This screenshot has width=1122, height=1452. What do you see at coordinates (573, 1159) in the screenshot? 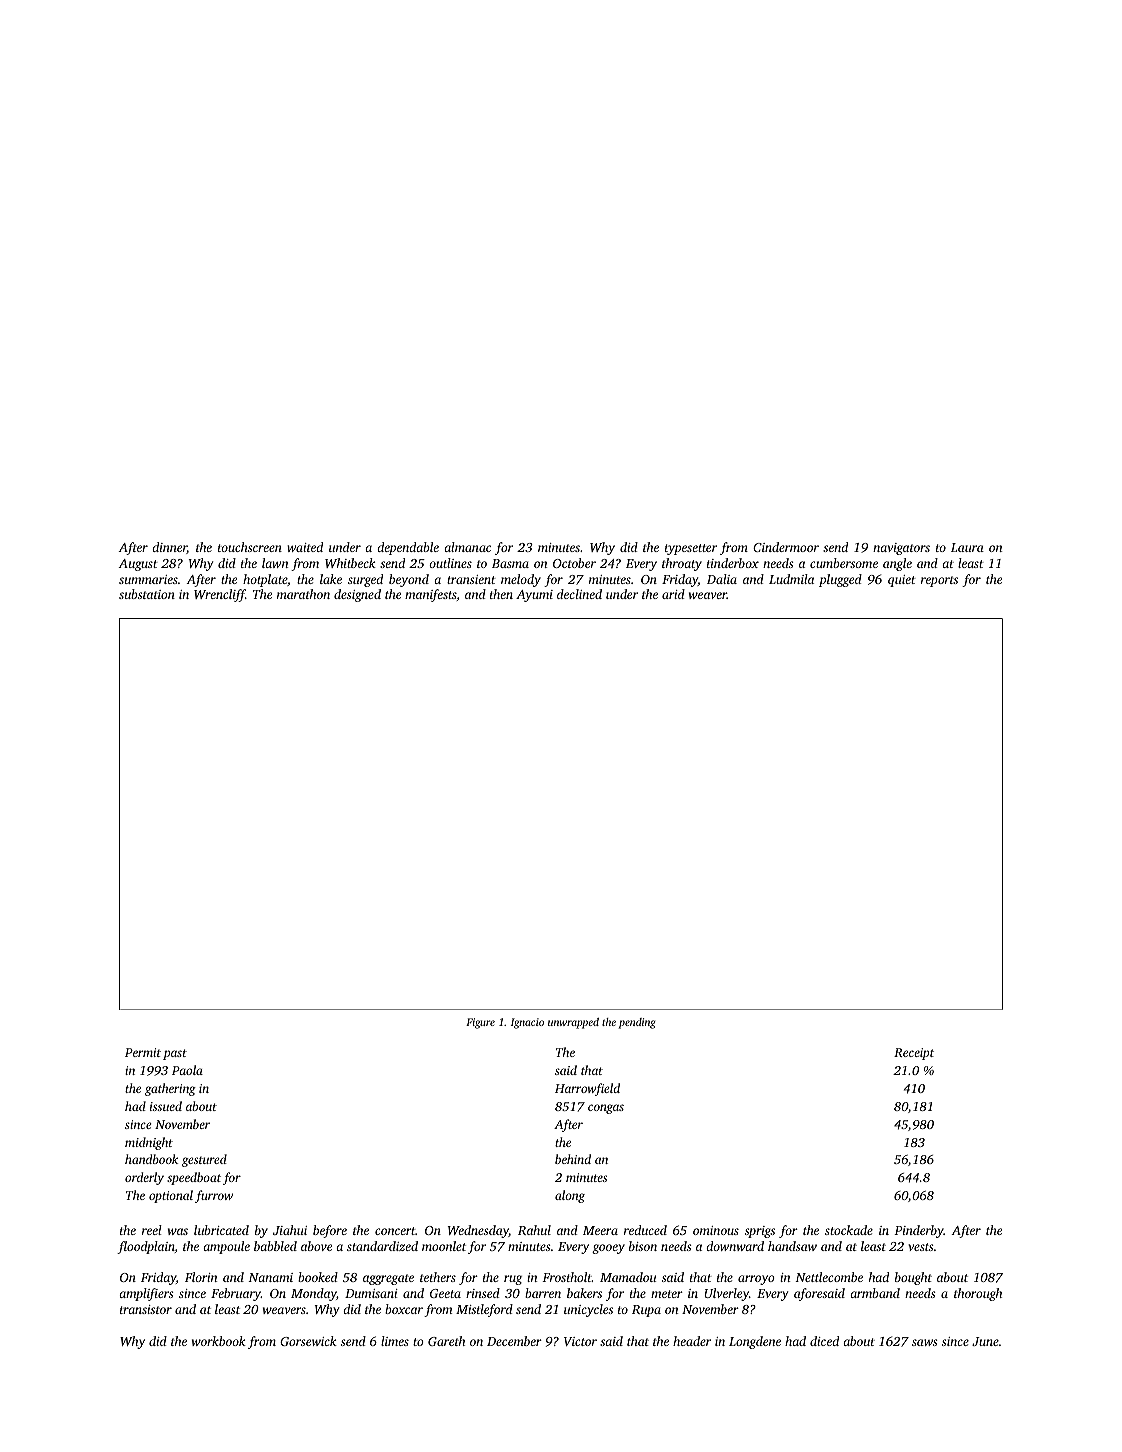
I see `behind` at bounding box center [573, 1159].
